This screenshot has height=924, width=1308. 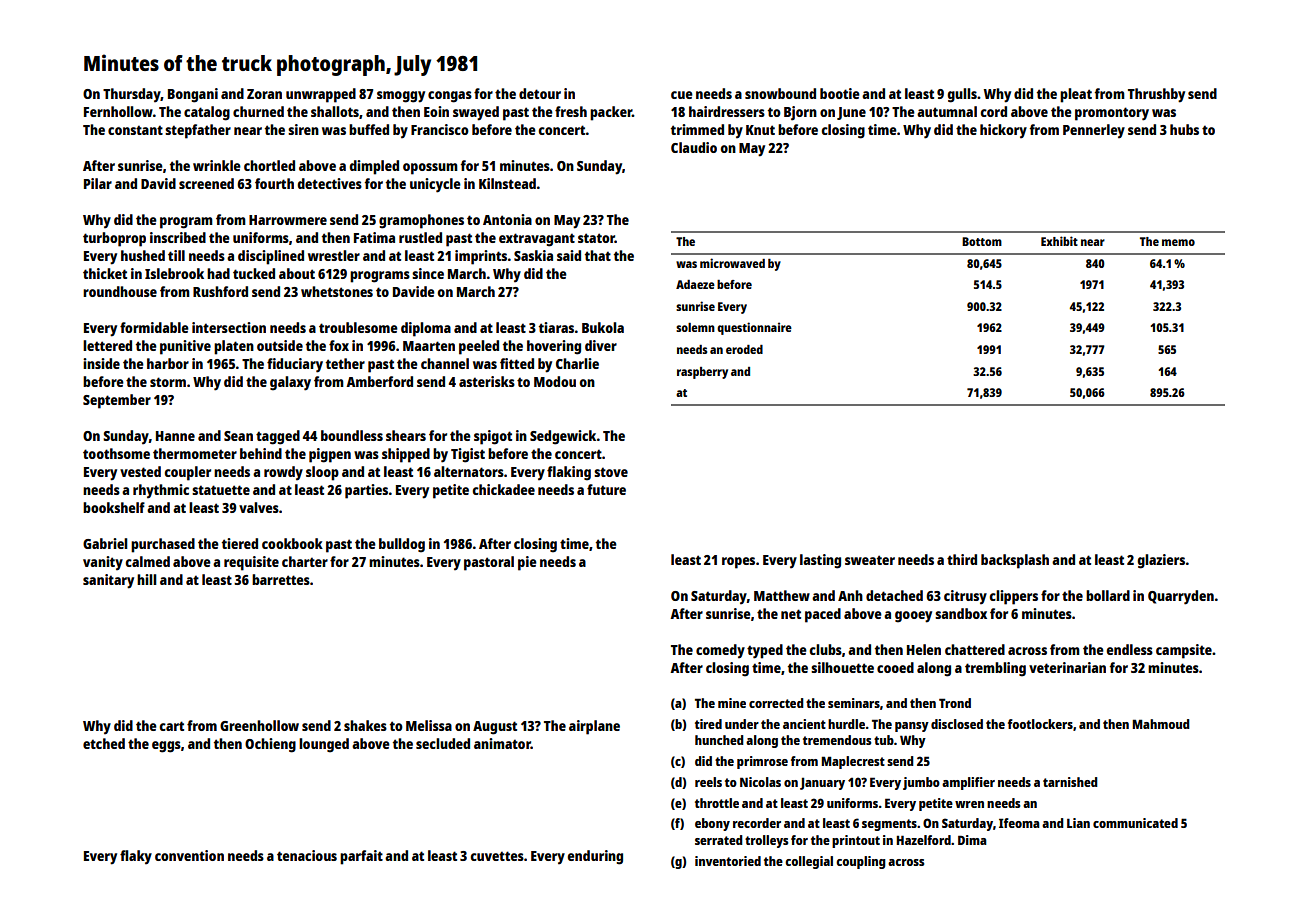 I want to click on tenacious, so click(x=307, y=855).
